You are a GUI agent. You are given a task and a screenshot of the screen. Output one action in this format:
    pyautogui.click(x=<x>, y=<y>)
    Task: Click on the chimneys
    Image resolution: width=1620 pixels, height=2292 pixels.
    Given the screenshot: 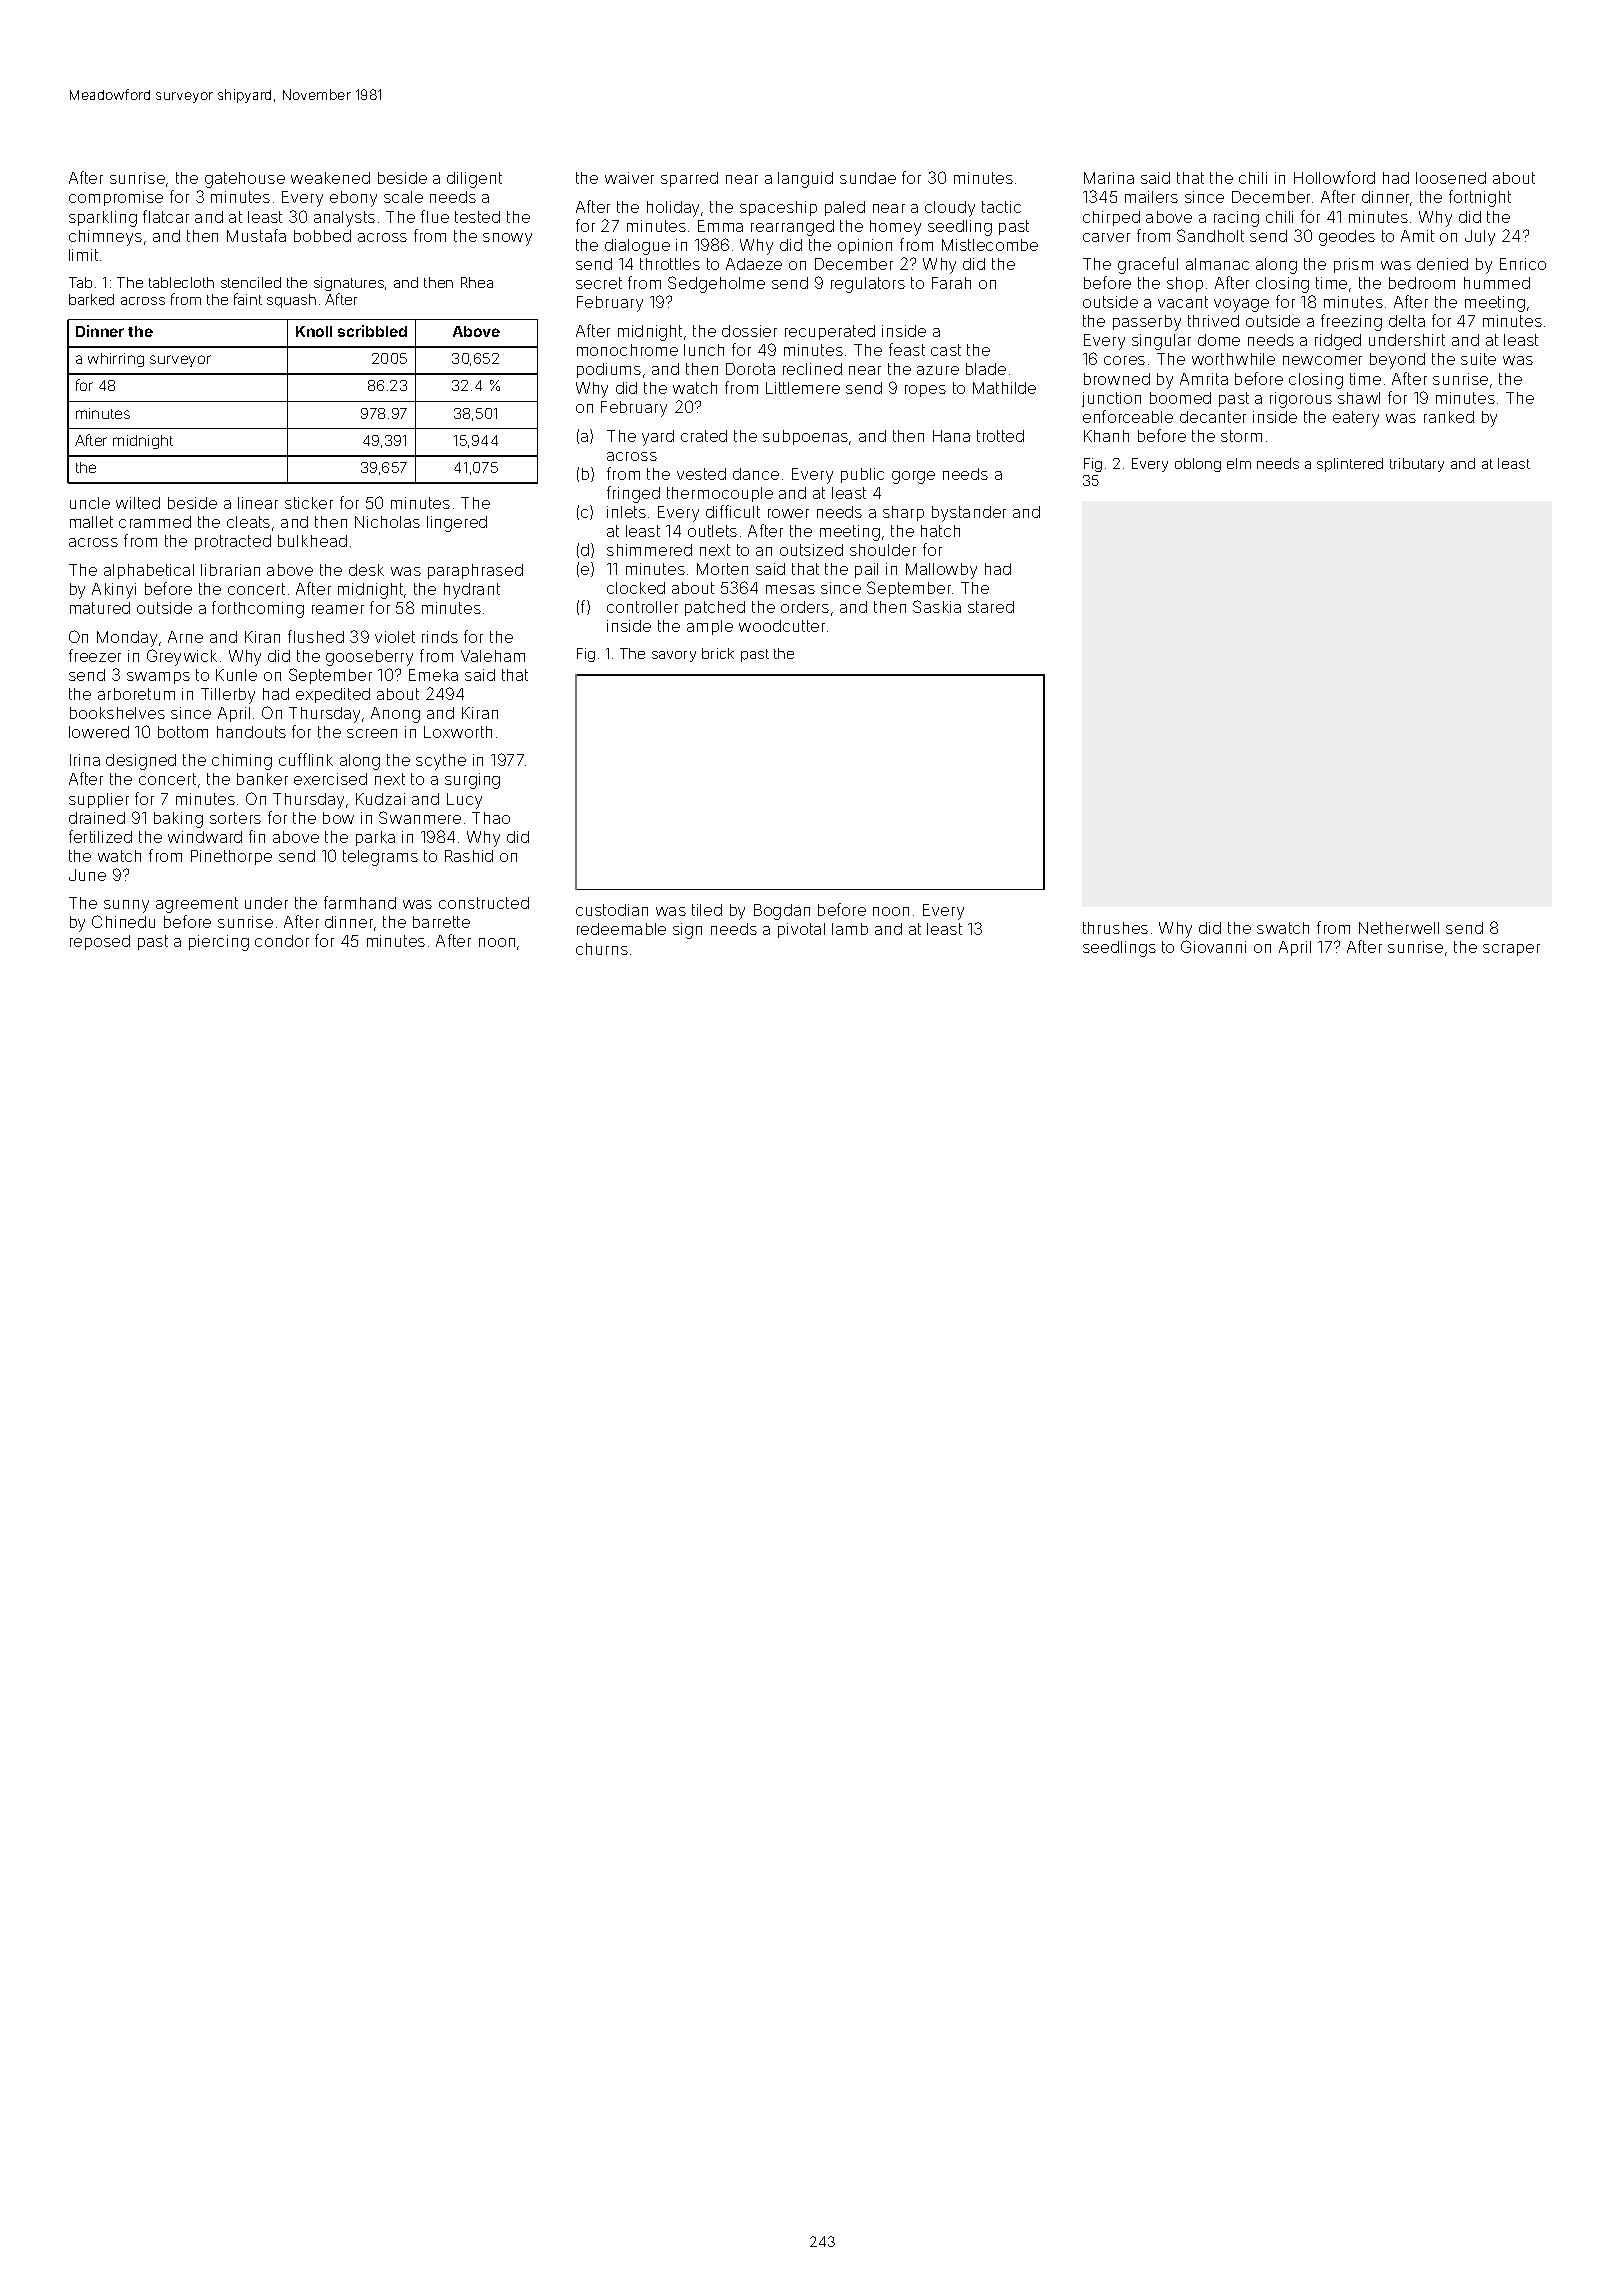 What is the action you would take?
    pyautogui.click(x=105, y=238)
